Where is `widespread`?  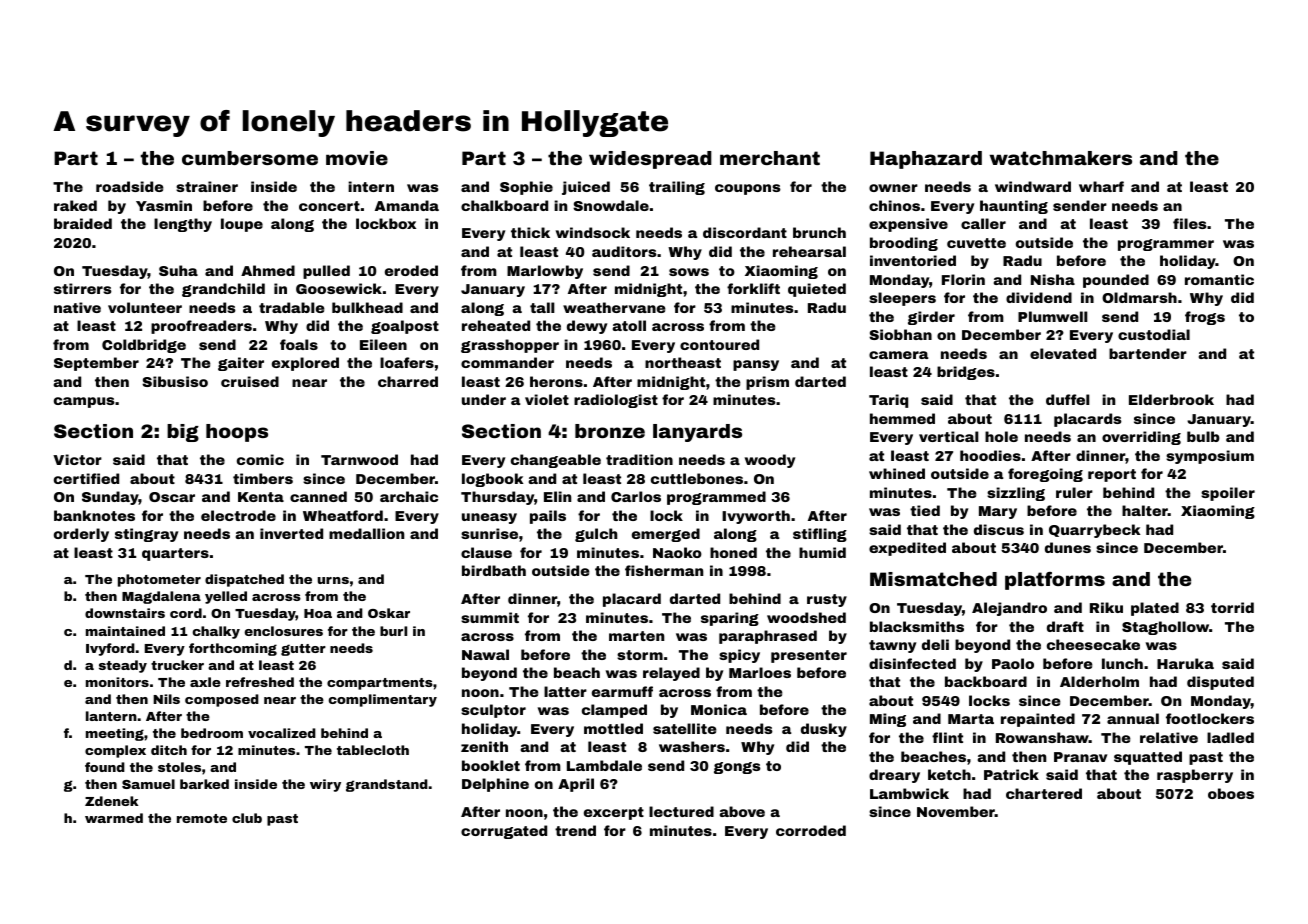
widespread is located at coordinates (650, 160).
